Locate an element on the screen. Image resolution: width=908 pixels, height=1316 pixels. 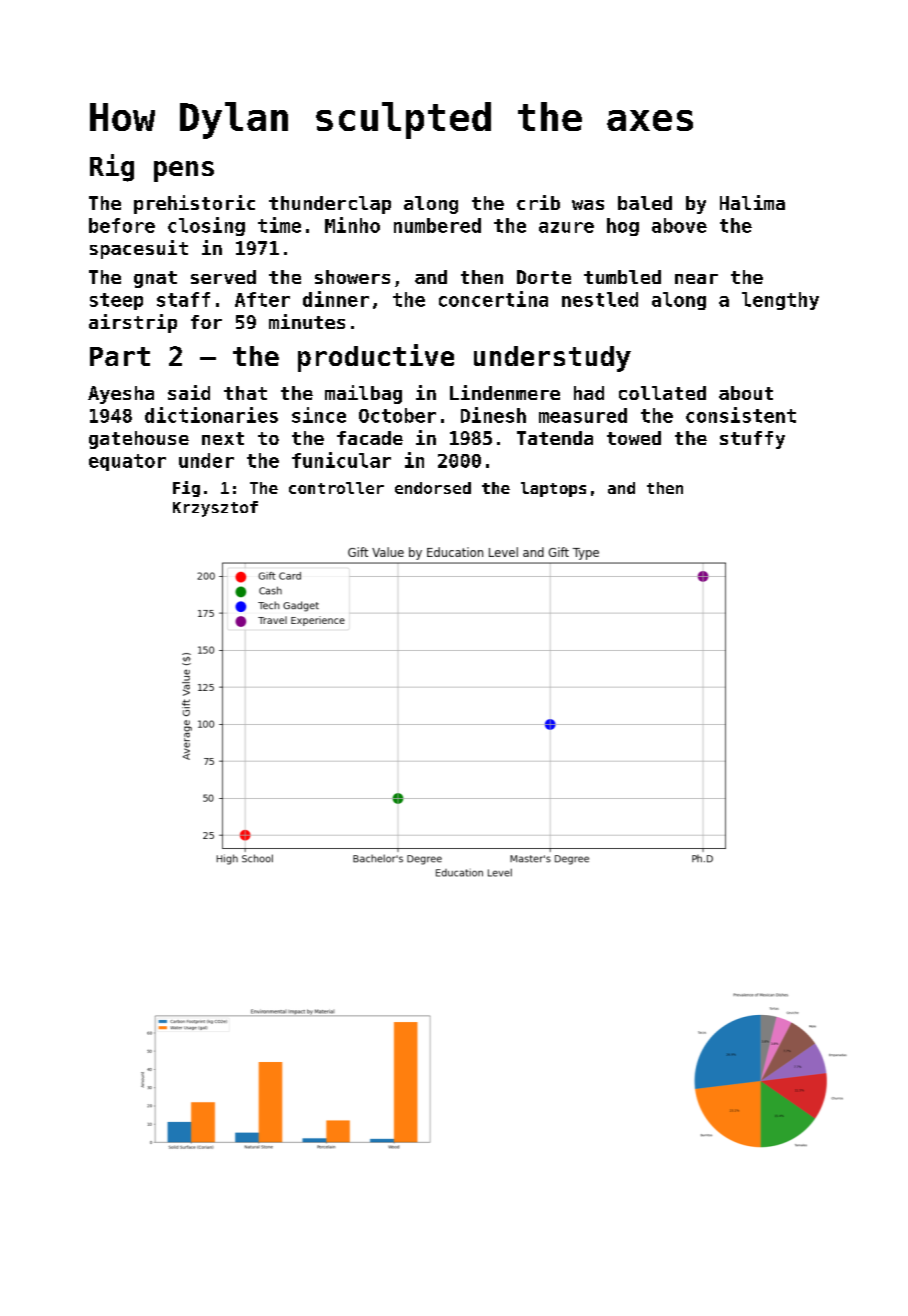
about is located at coordinates (746, 393).
